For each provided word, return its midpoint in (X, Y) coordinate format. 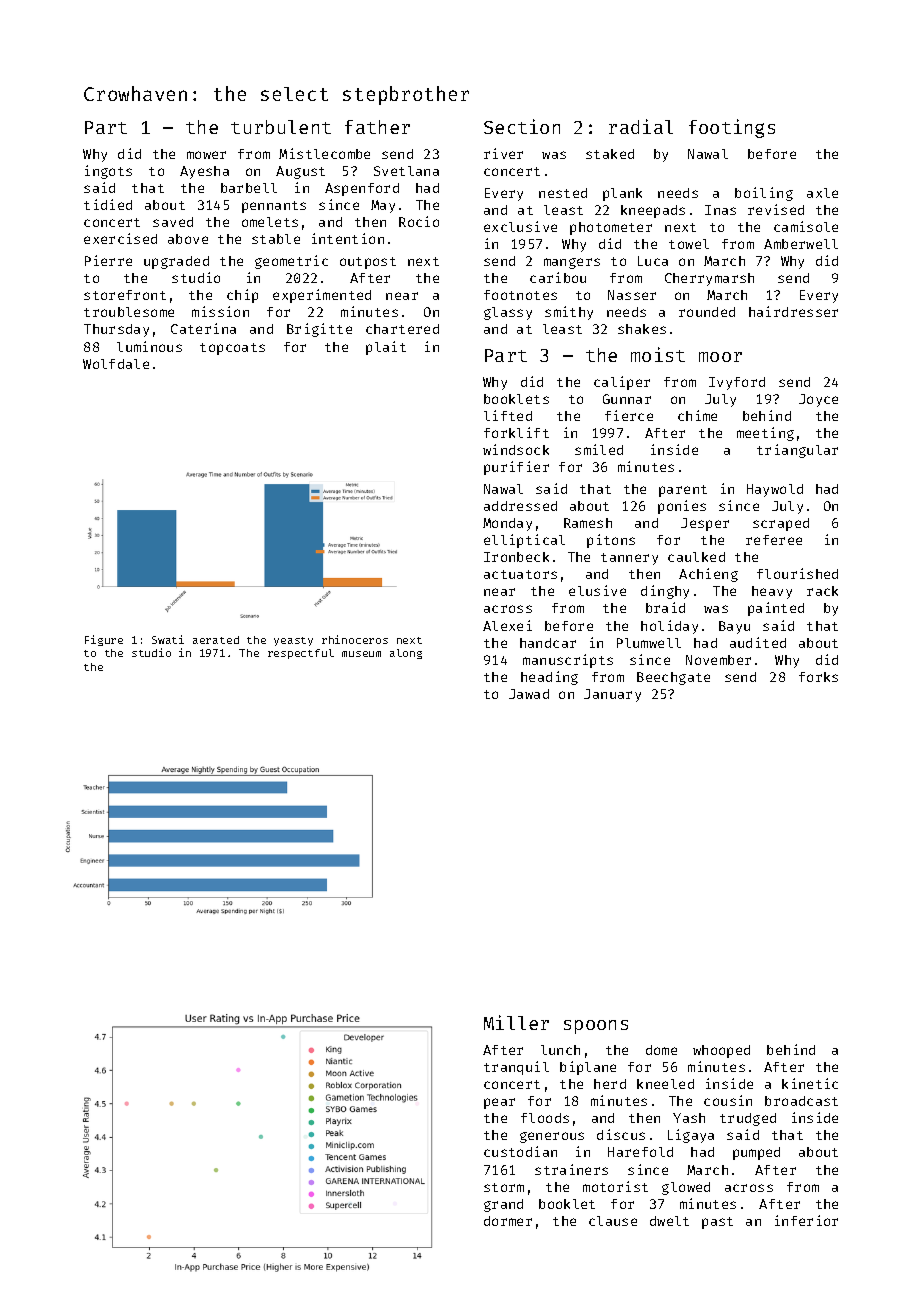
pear (499, 1103)
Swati (168, 639)
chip (242, 296)
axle (822, 193)
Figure (104, 640)
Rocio (419, 221)
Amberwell (801, 244)
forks (818, 677)
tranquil (516, 1068)
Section (522, 126)
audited (758, 642)
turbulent (281, 127)
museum (361, 654)
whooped (721, 1051)
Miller (516, 1022)
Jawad (529, 694)
